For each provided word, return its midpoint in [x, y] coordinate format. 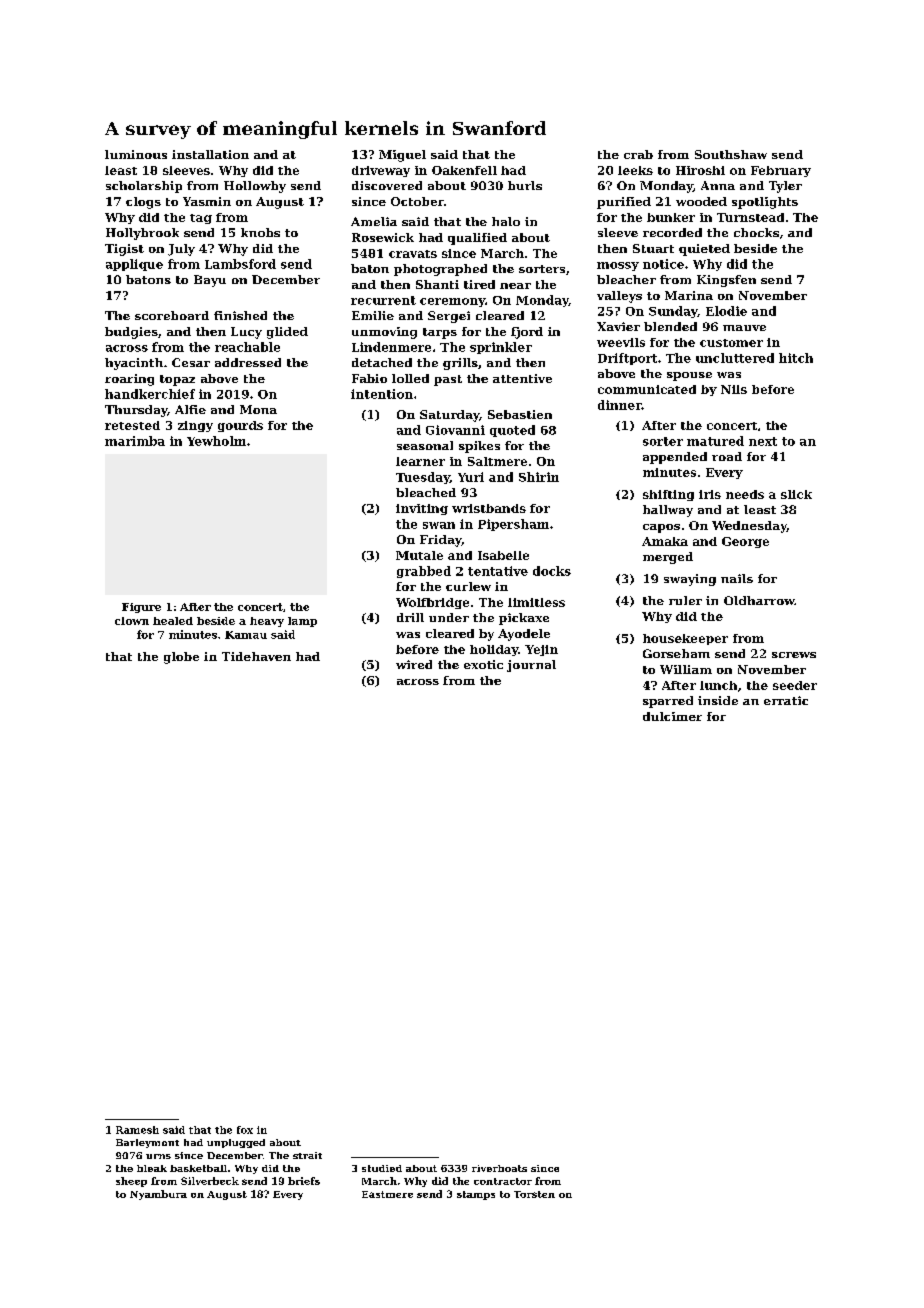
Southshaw [731, 154]
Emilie [373, 315]
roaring [129, 380]
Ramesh [137, 1130]
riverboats [499, 1168]
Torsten [534, 1194]
